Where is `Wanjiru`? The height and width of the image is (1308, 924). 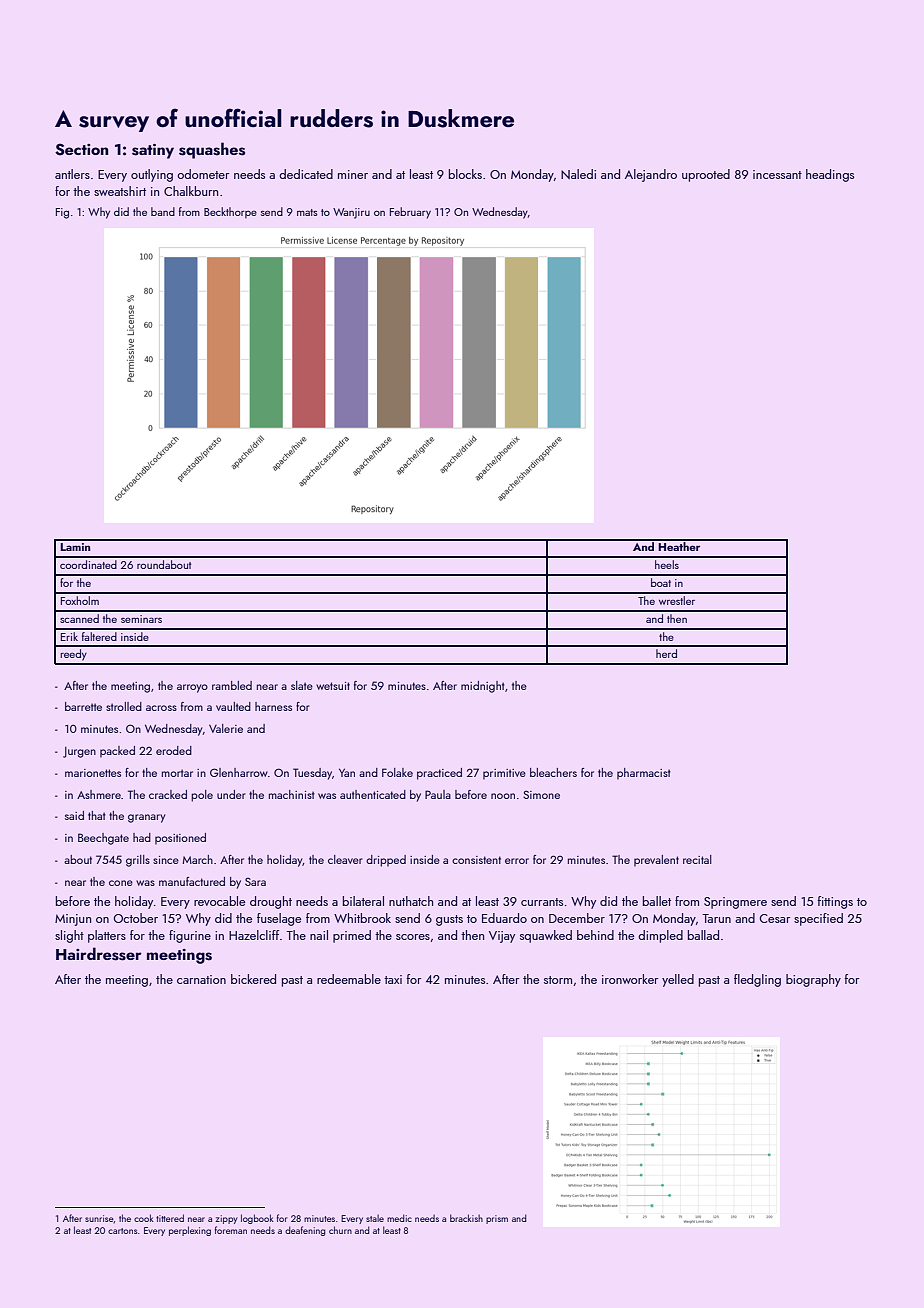
Wanjiru is located at coordinates (351, 213).
